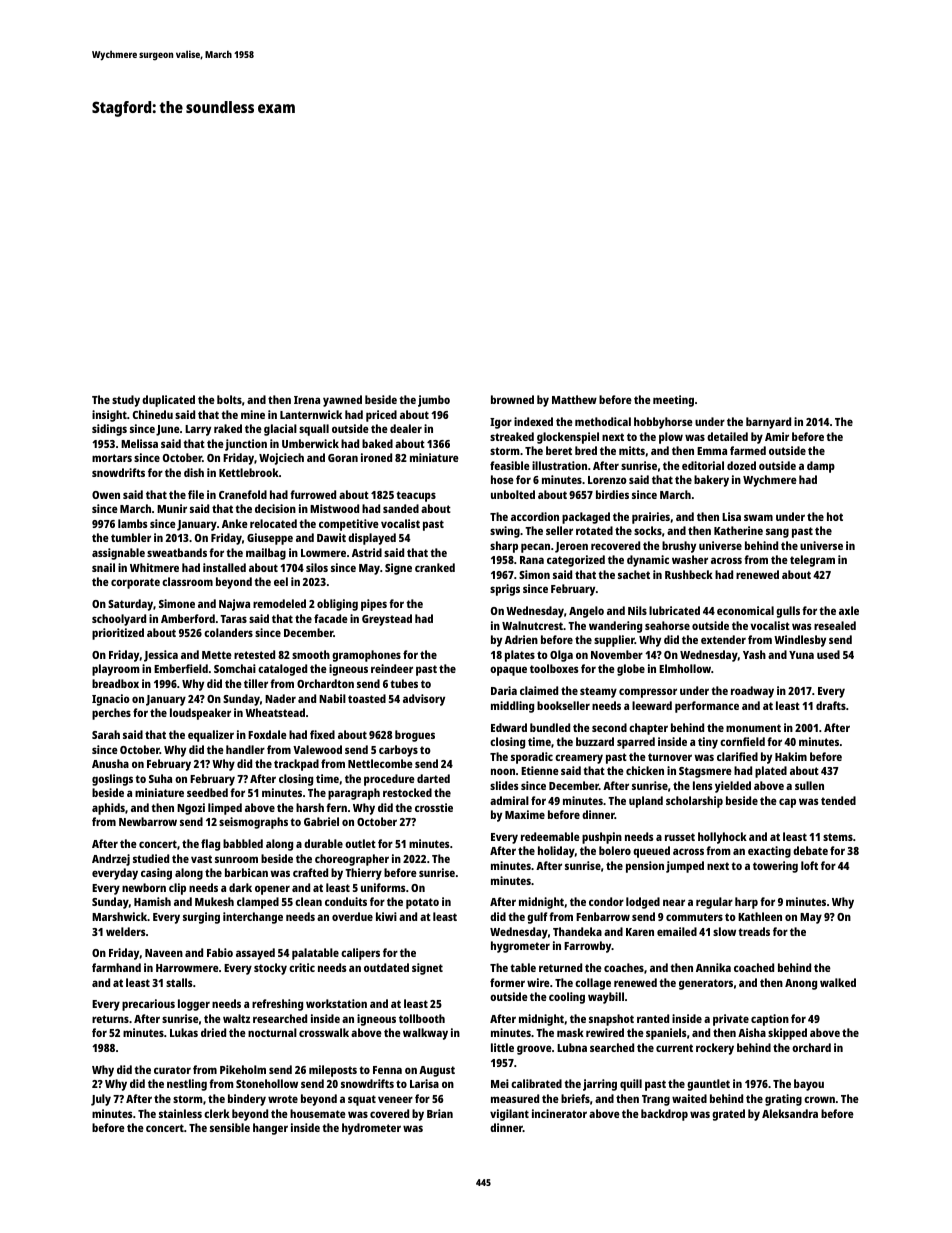 Image resolution: width=952 pixels, height=1233 pixels. I want to click on advisory, so click(424, 700).
